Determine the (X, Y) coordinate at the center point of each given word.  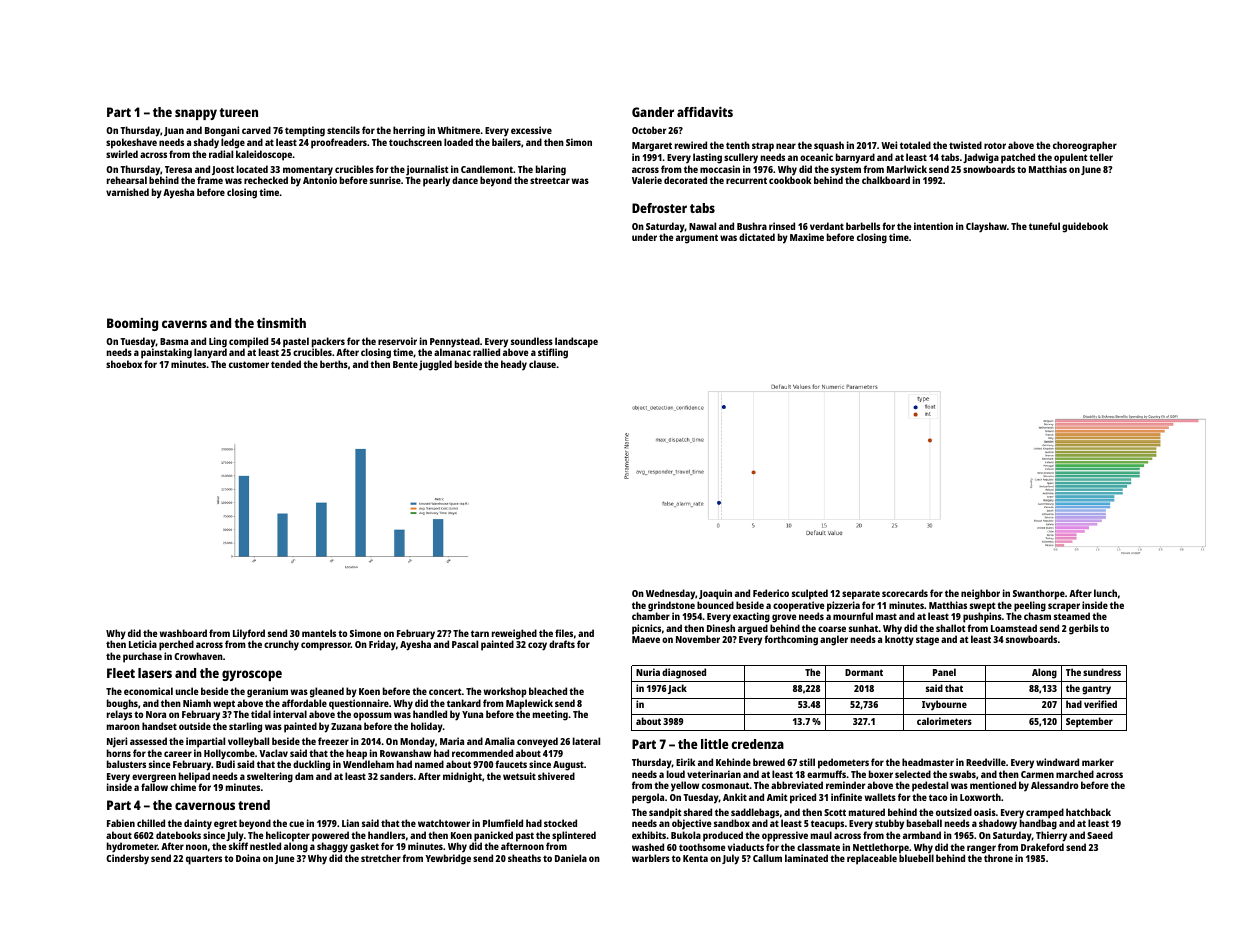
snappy (196, 114)
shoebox (124, 364)
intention (933, 226)
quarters (204, 860)
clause (542, 364)
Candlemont (487, 169)
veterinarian (714, 774)
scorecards (905, 593)
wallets (880, 797)
